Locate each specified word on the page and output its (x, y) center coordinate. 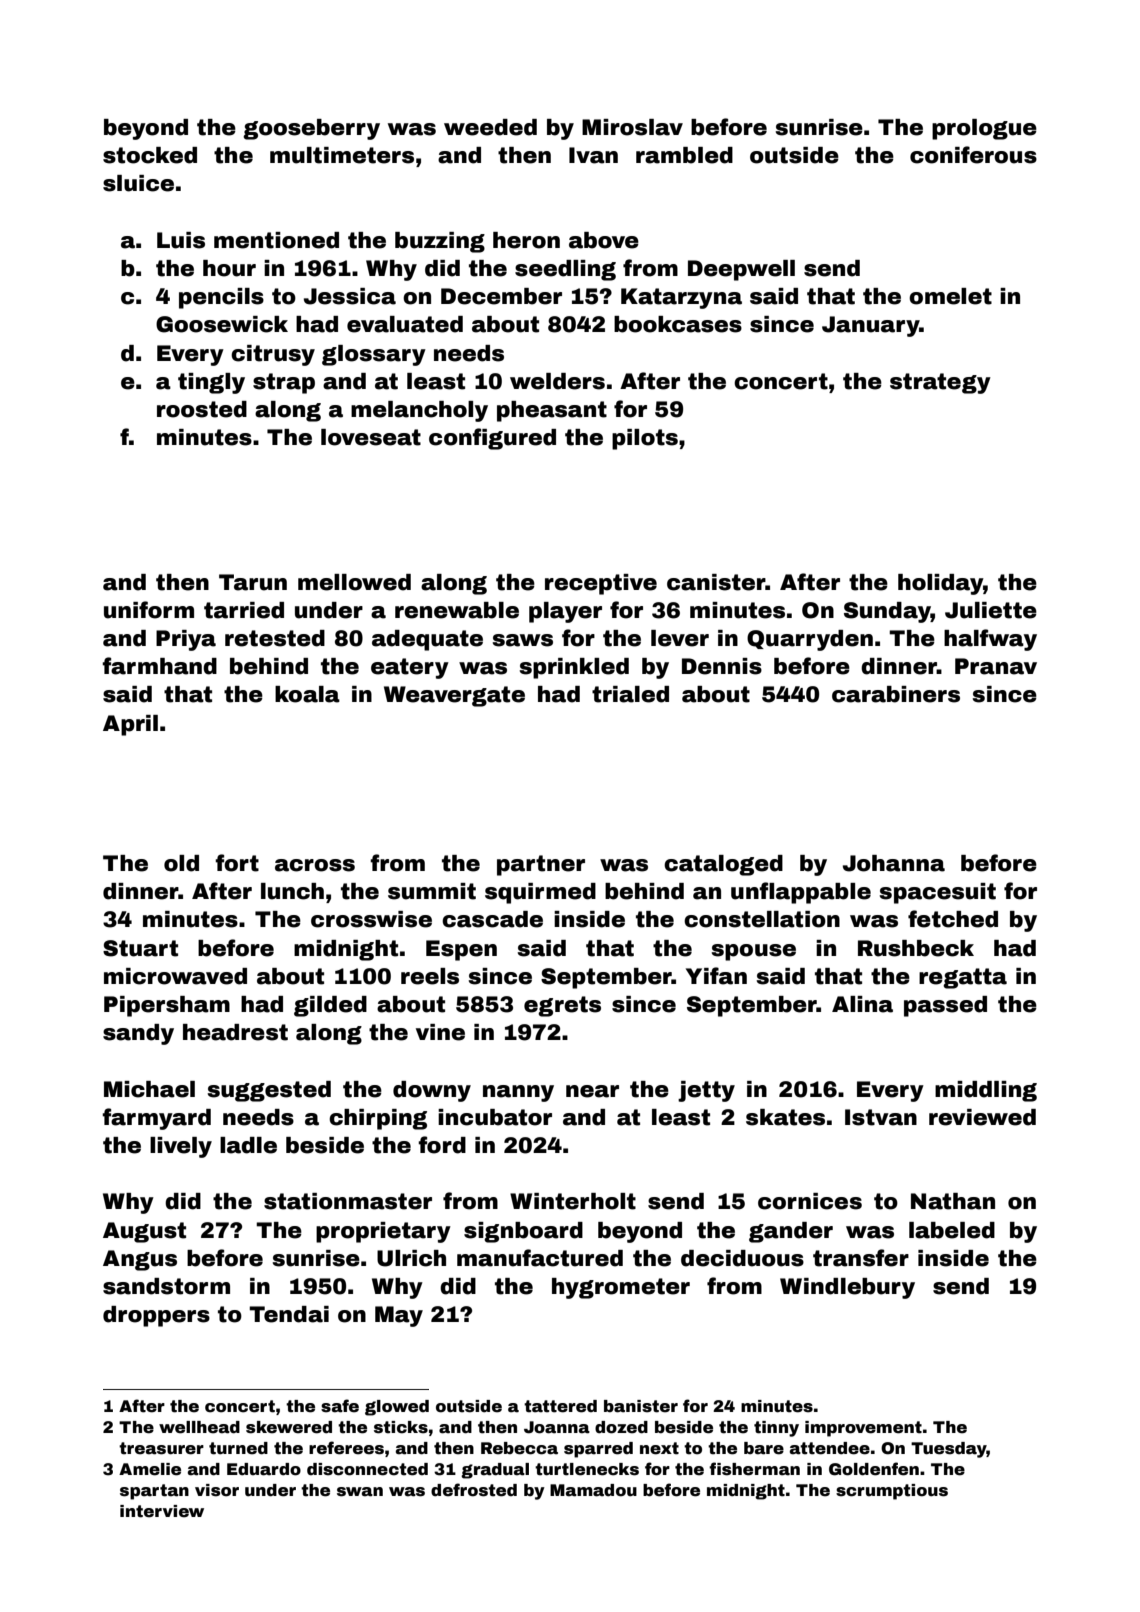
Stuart (140, 948)
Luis (181, 240)
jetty (706, 1091)
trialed (630, 694)
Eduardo (264, 1469)
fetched (953, 919)
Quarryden (810, 640)
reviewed (982, 1117)
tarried (244, 610)
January (871, 326)
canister (716, 582)
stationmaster (348, 1201)
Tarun (253, 582)
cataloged (723, 865)
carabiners (896, 694)
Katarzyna (681, 298)
